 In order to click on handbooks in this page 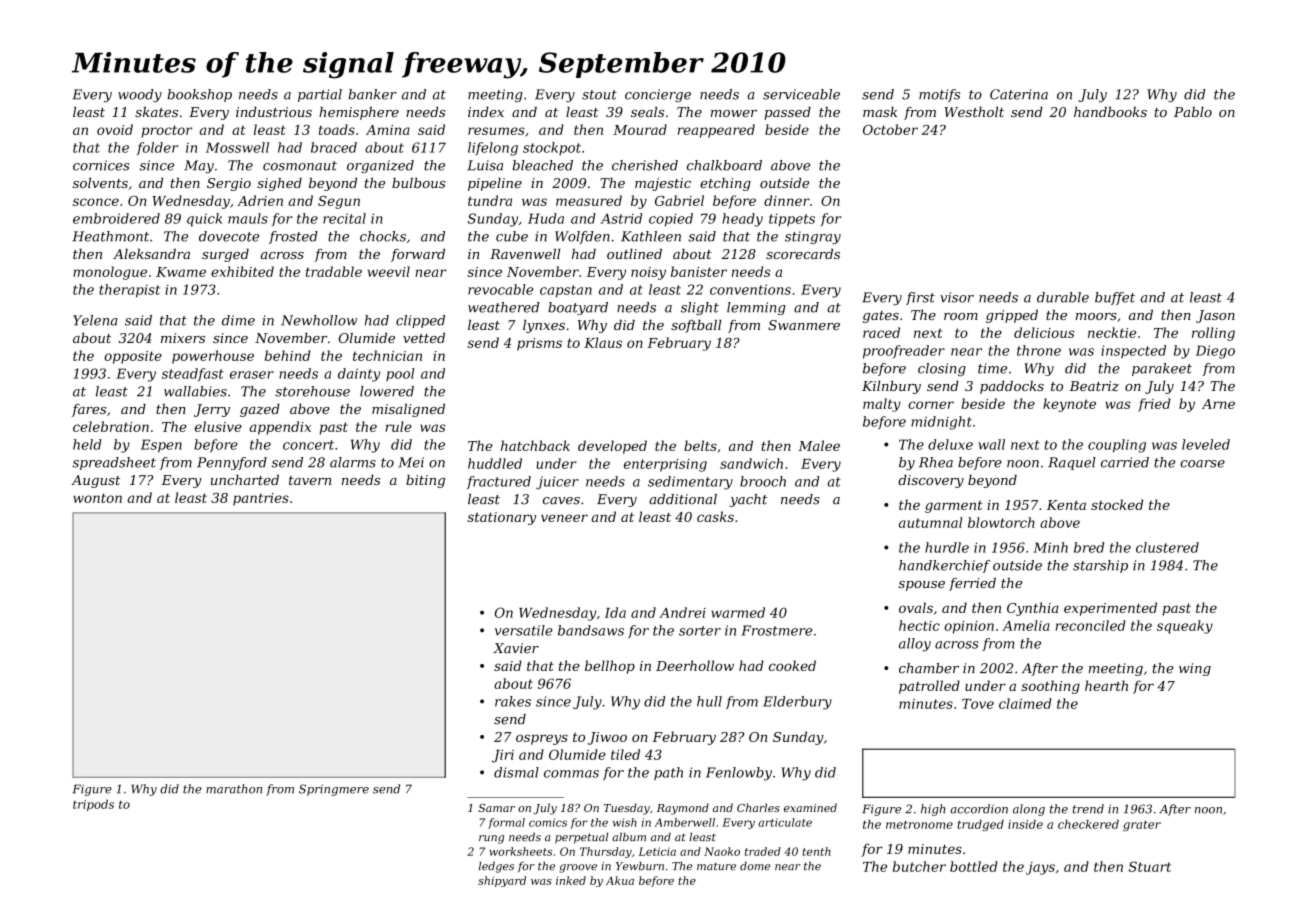, I will do `click(1110, 112)`.
